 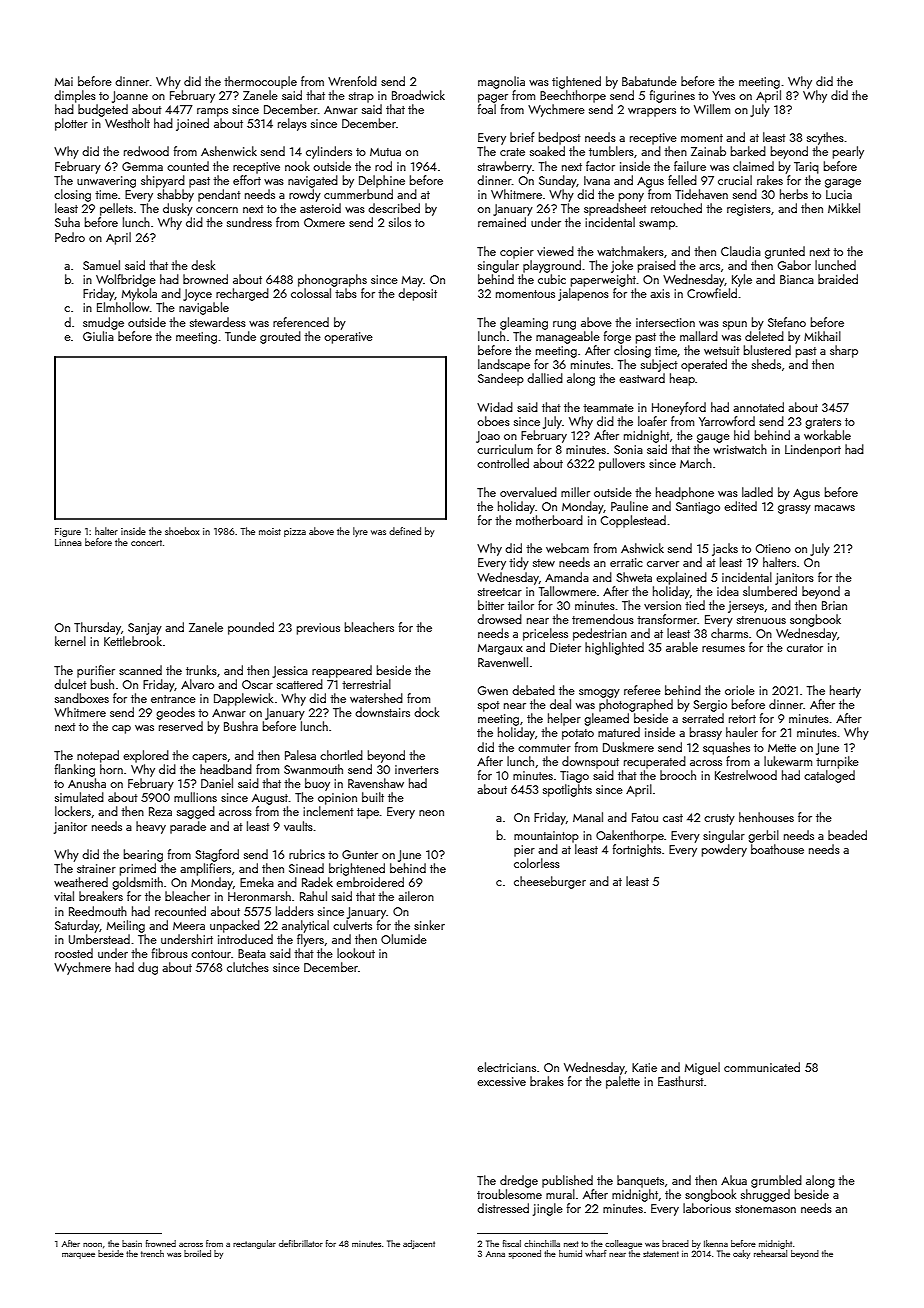 What do you see at coordinates (254, 1244) in the screenshot?
I see `rectangular` at bounding box center [254, 1244].
